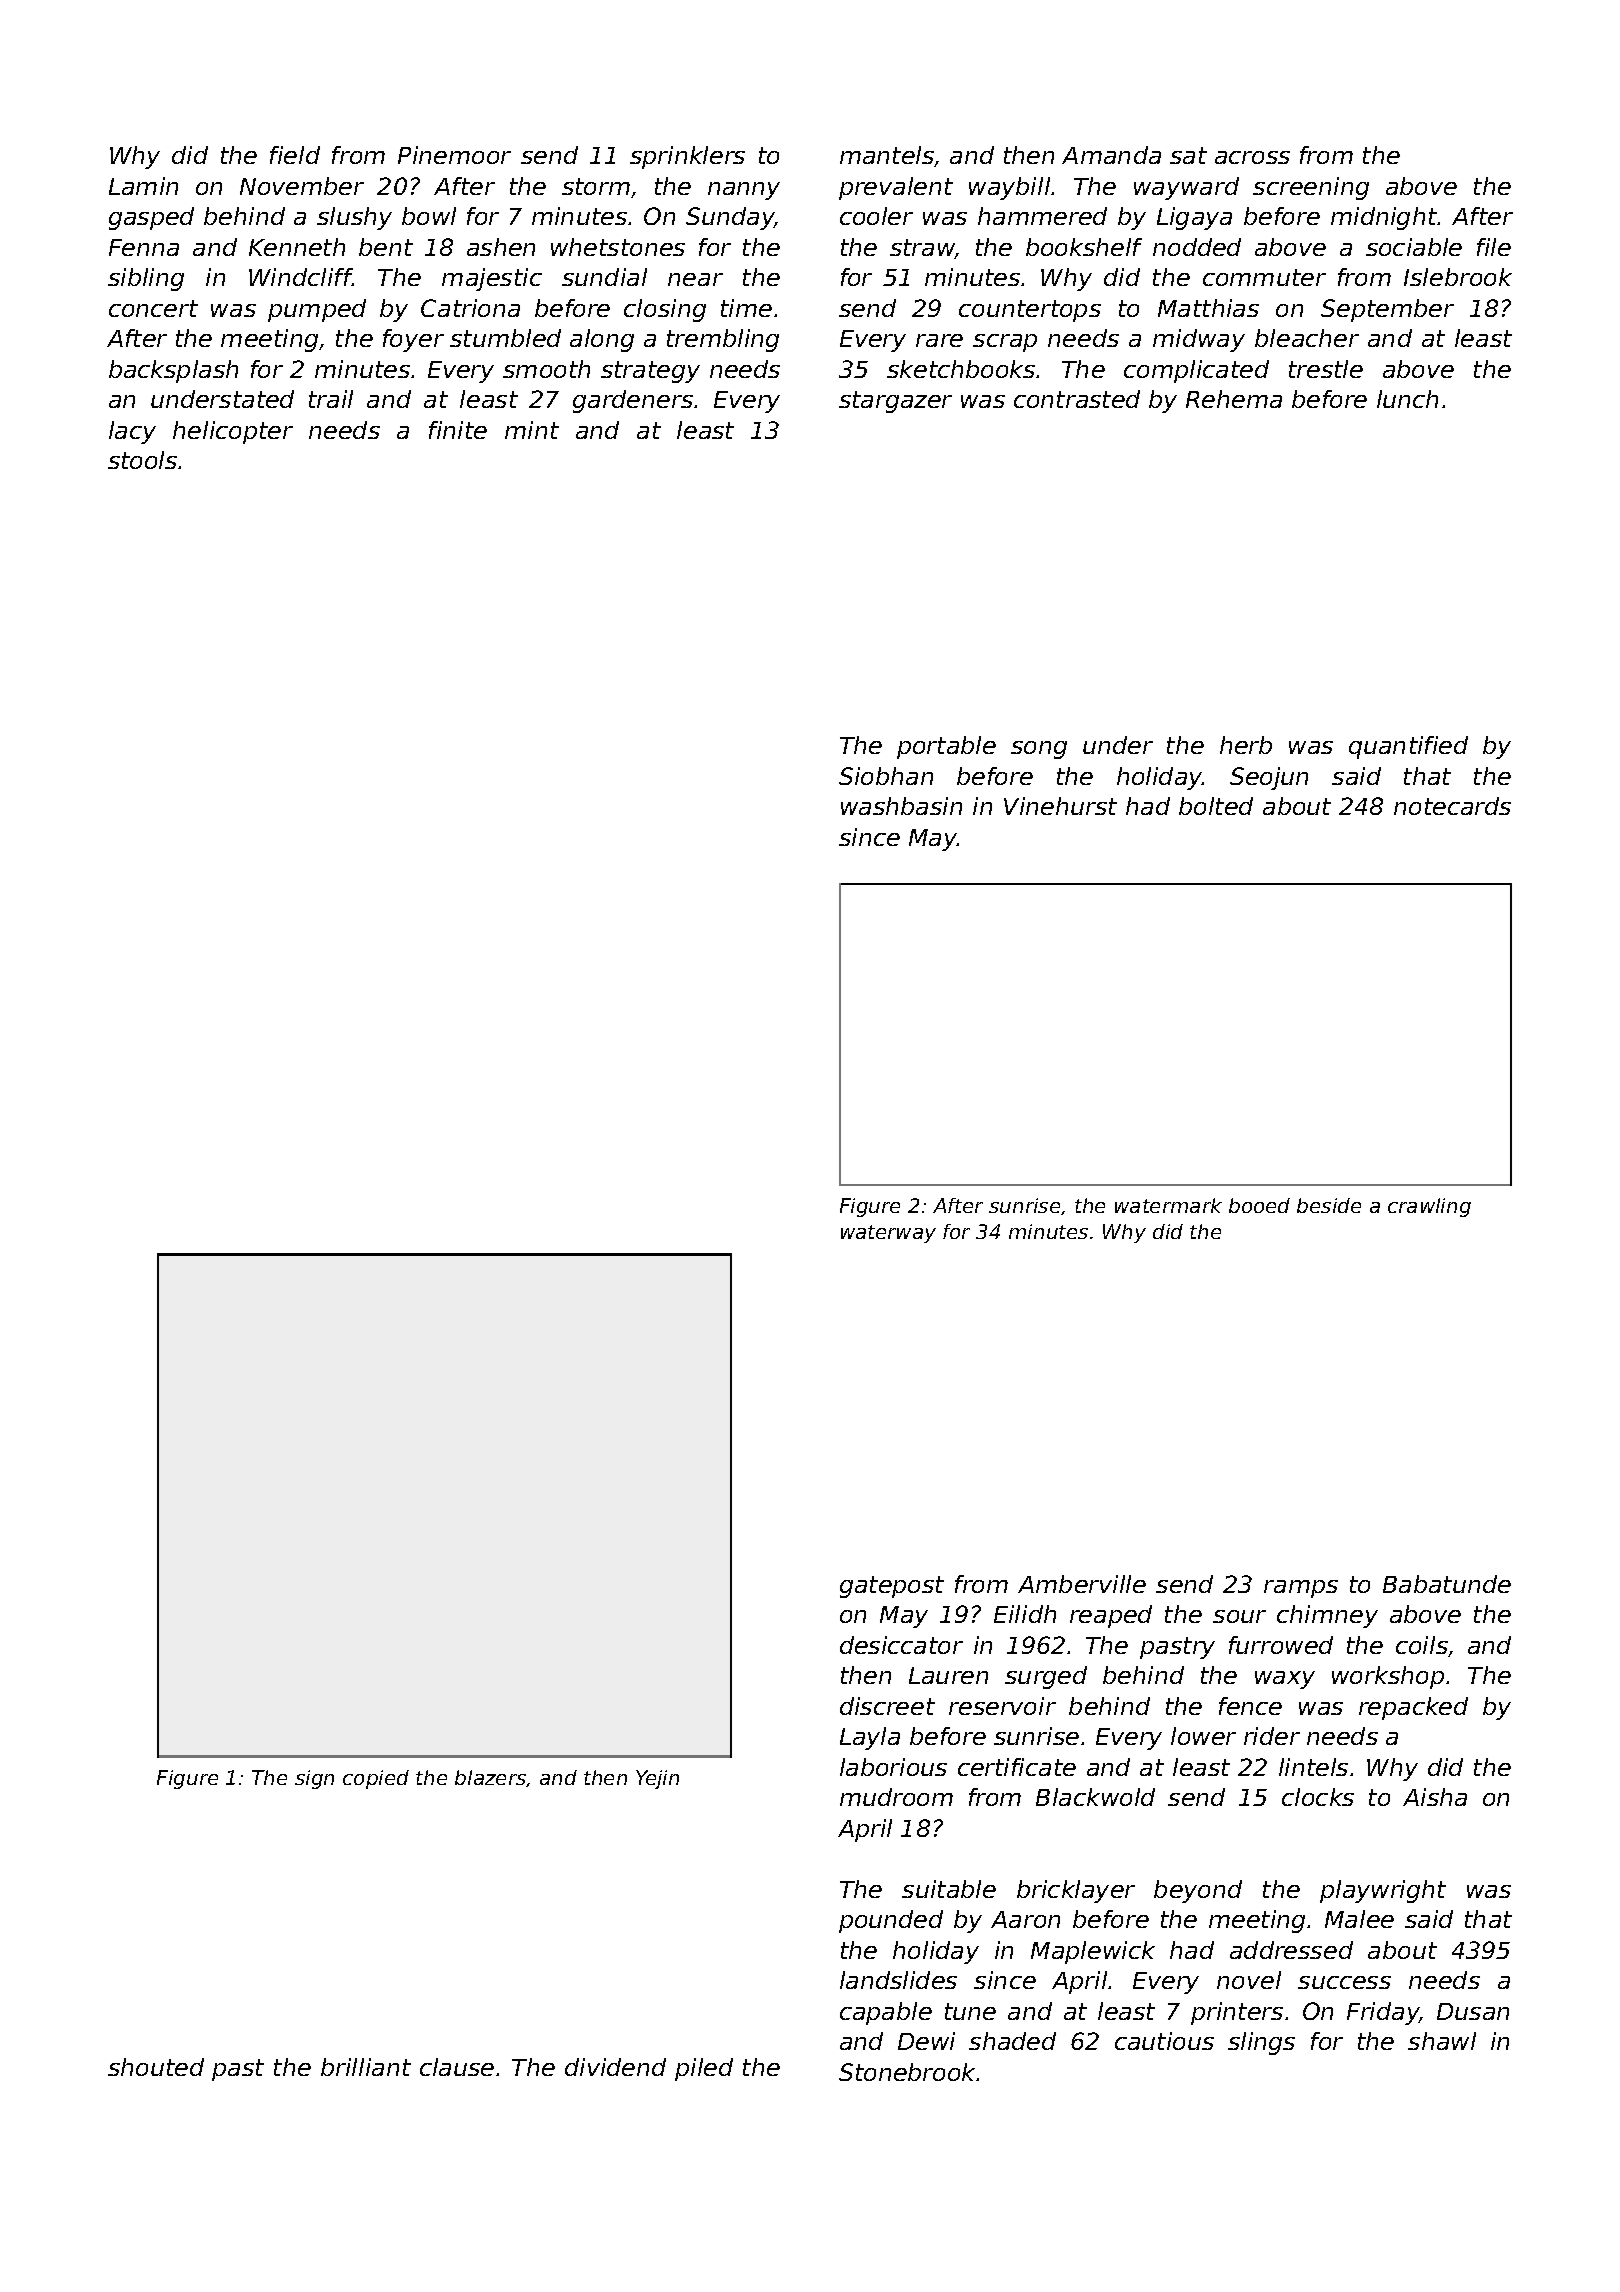 Image resolution: width=1620 pixels, height=2292 pixels. Describe the element at coordinates (1301, 1589) in the image. I see `ramps` at that location.
